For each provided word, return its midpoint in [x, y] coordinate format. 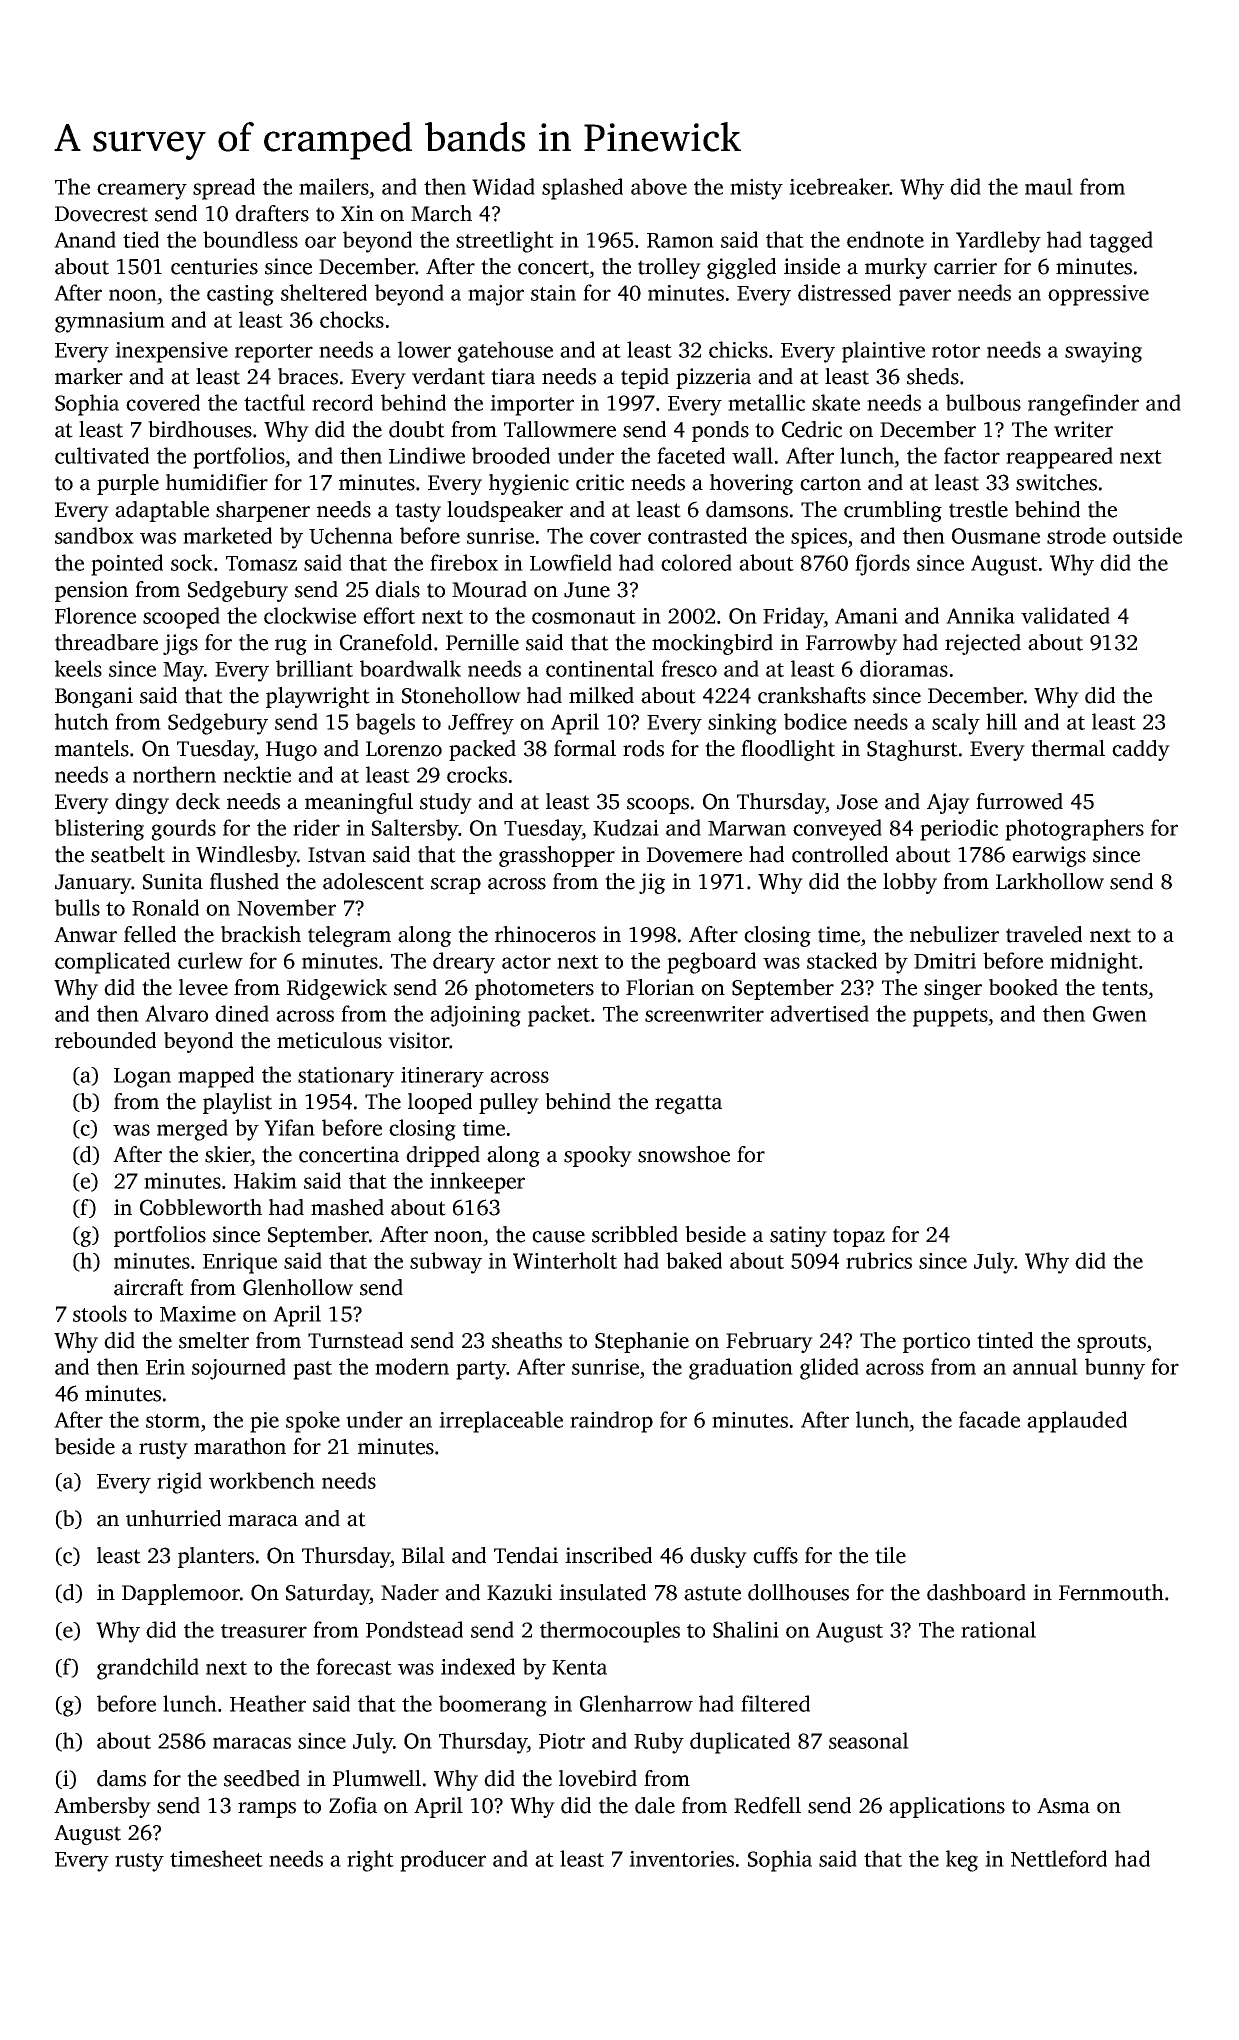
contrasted [697, 535]
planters [216, 1557]
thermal [1068, 748]
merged [192, 1130]
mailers [334, 186]
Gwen [1120, 1014]
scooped [181, 618]
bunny [1115, 1369]
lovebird [598, 1778]
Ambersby [102, 1807]
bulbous [983, 402]
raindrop [611, 1422]
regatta [688, 1104]
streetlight [505, 242]
